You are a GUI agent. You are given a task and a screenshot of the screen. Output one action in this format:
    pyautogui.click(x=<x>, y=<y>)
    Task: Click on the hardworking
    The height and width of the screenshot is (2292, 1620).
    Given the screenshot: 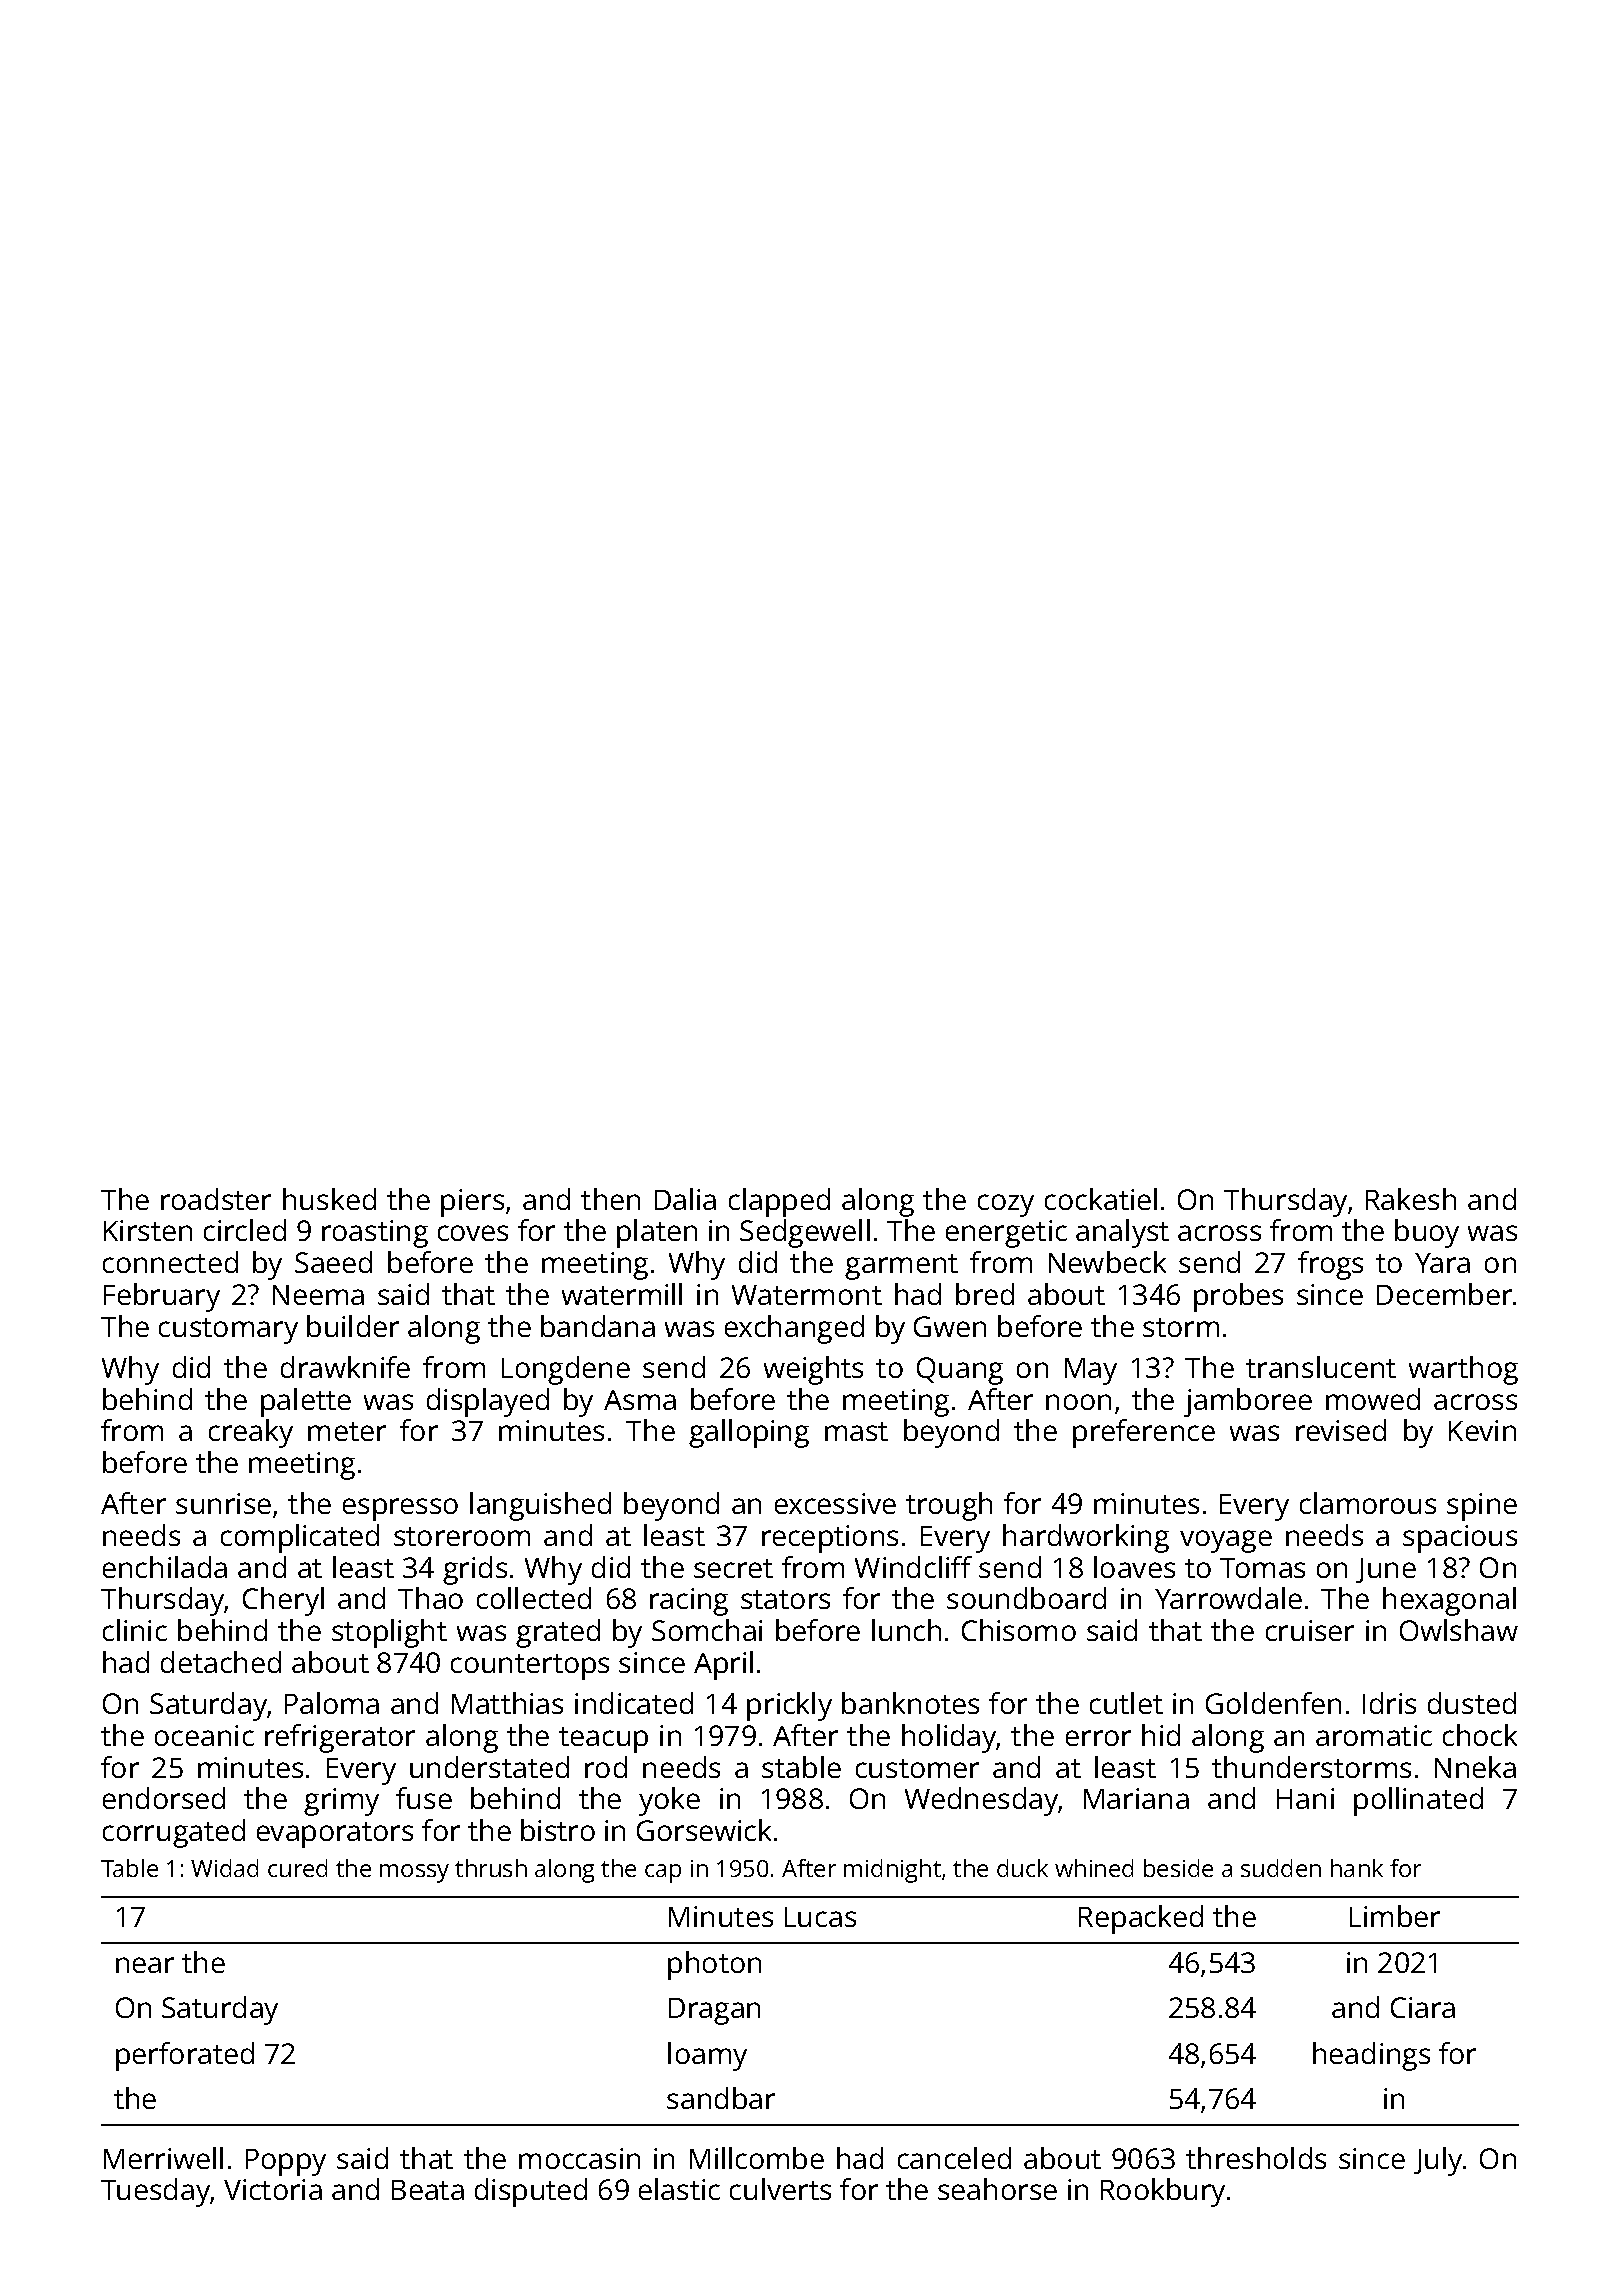 What is the action you would take?
    pyautogui.click(x=1086, y=1538)
